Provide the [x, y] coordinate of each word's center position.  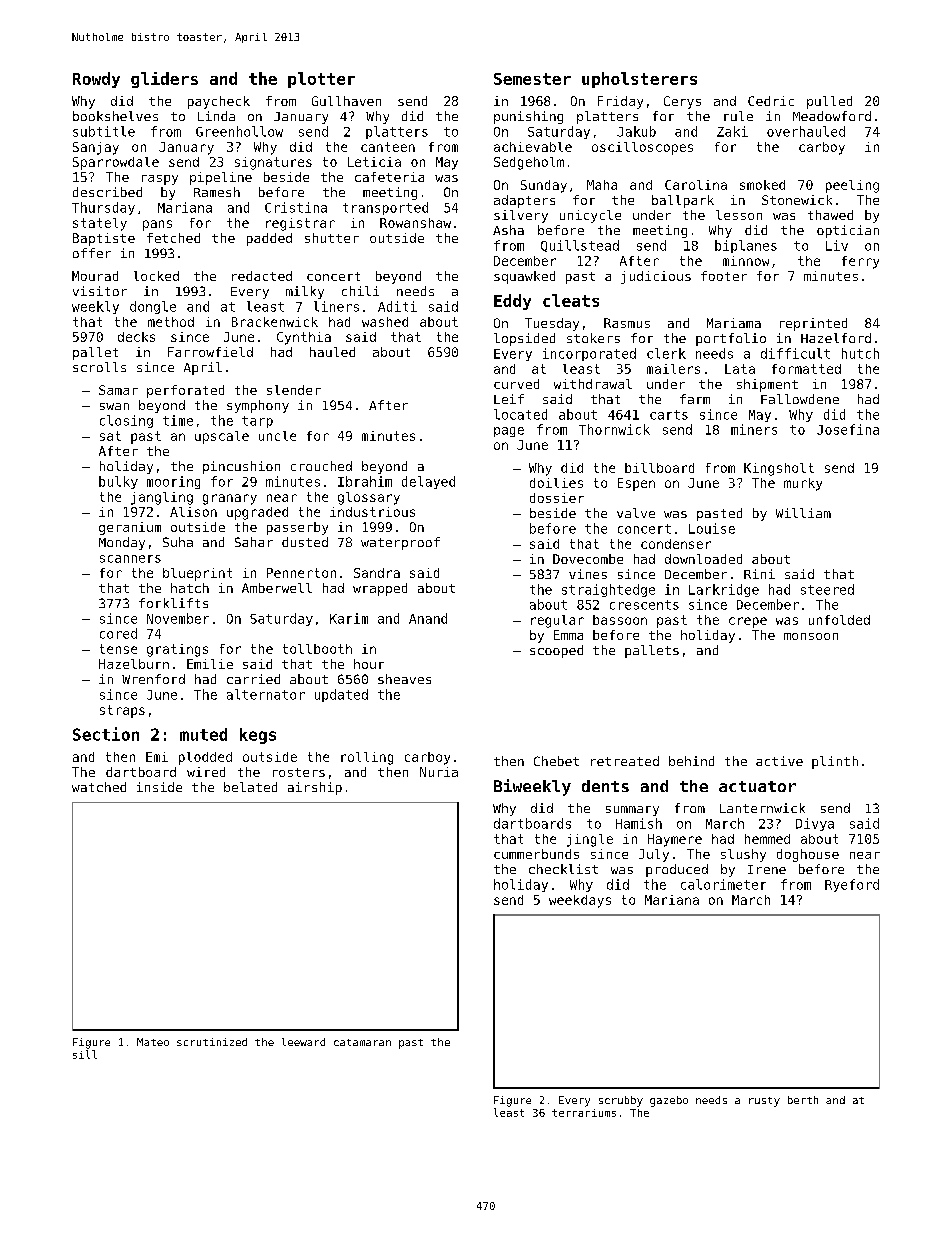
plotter [321, 80]
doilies [556, 483]
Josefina [848, 429]
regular [557, 621]
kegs [258, 736]
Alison [193, 512]
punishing [528, 117]
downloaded [703, 559]
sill [85, 1054]
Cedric [771, 101]
